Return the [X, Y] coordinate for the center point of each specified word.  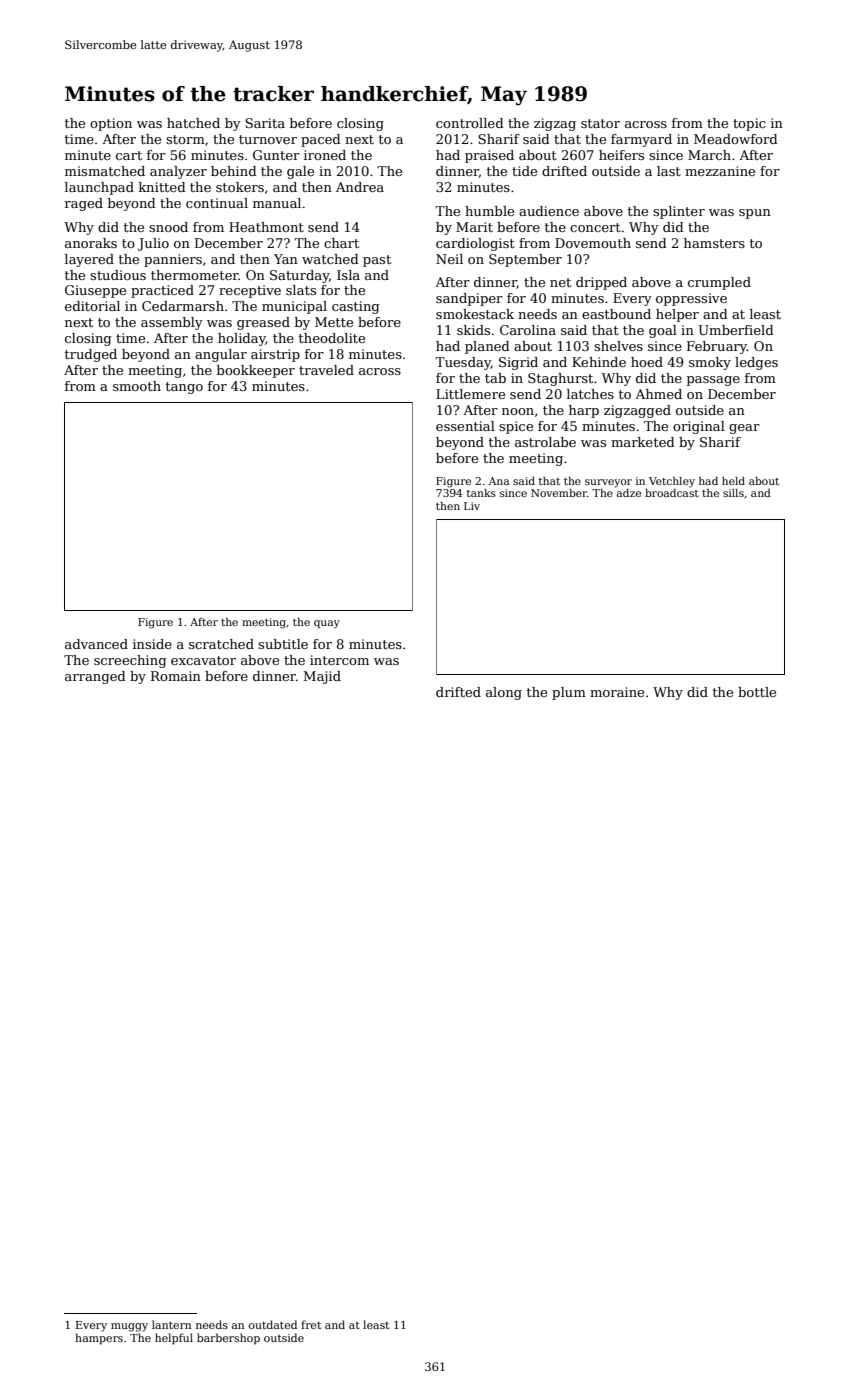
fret [311, 1324]
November [559, 493]
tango [184, 388]
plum [569, 693]
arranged [95, 677]
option [111, 124]
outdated [273, 1324]
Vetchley [672, 482]
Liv [472, 506]
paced [321, 140]
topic [749, 124]
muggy [129, 1327]
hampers [99, 1339]
